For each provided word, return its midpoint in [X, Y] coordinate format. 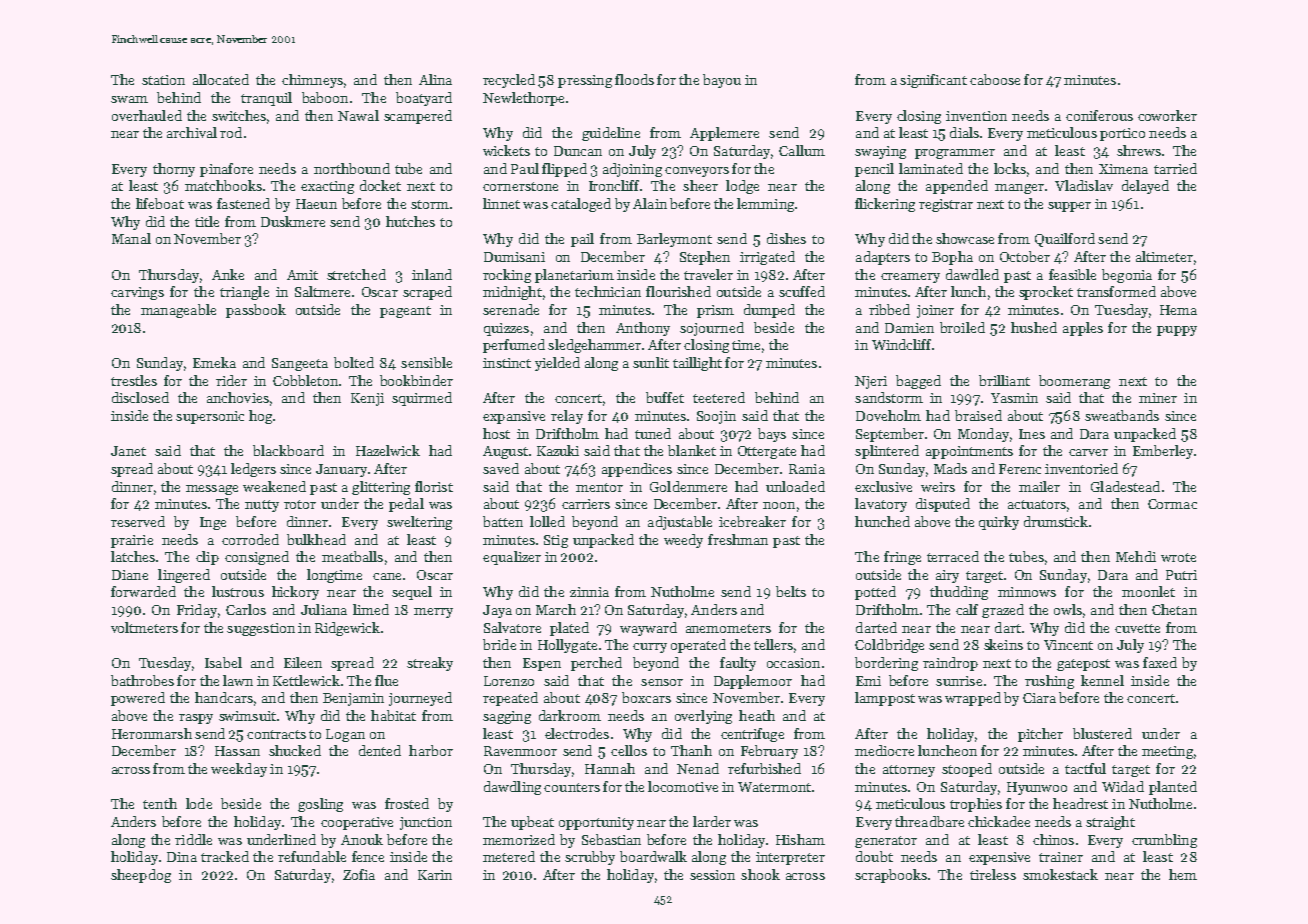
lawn [238, 680]
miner [1158, 398]
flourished [678, 291]
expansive [514, 417]
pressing [585, 81]
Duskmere [293, 221]
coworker [1167, 115]
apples [1083, 329]
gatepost [1083, 665]
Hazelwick [388, 450]
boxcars [646, 697]
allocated [221, 79]
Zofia [359, 874]
